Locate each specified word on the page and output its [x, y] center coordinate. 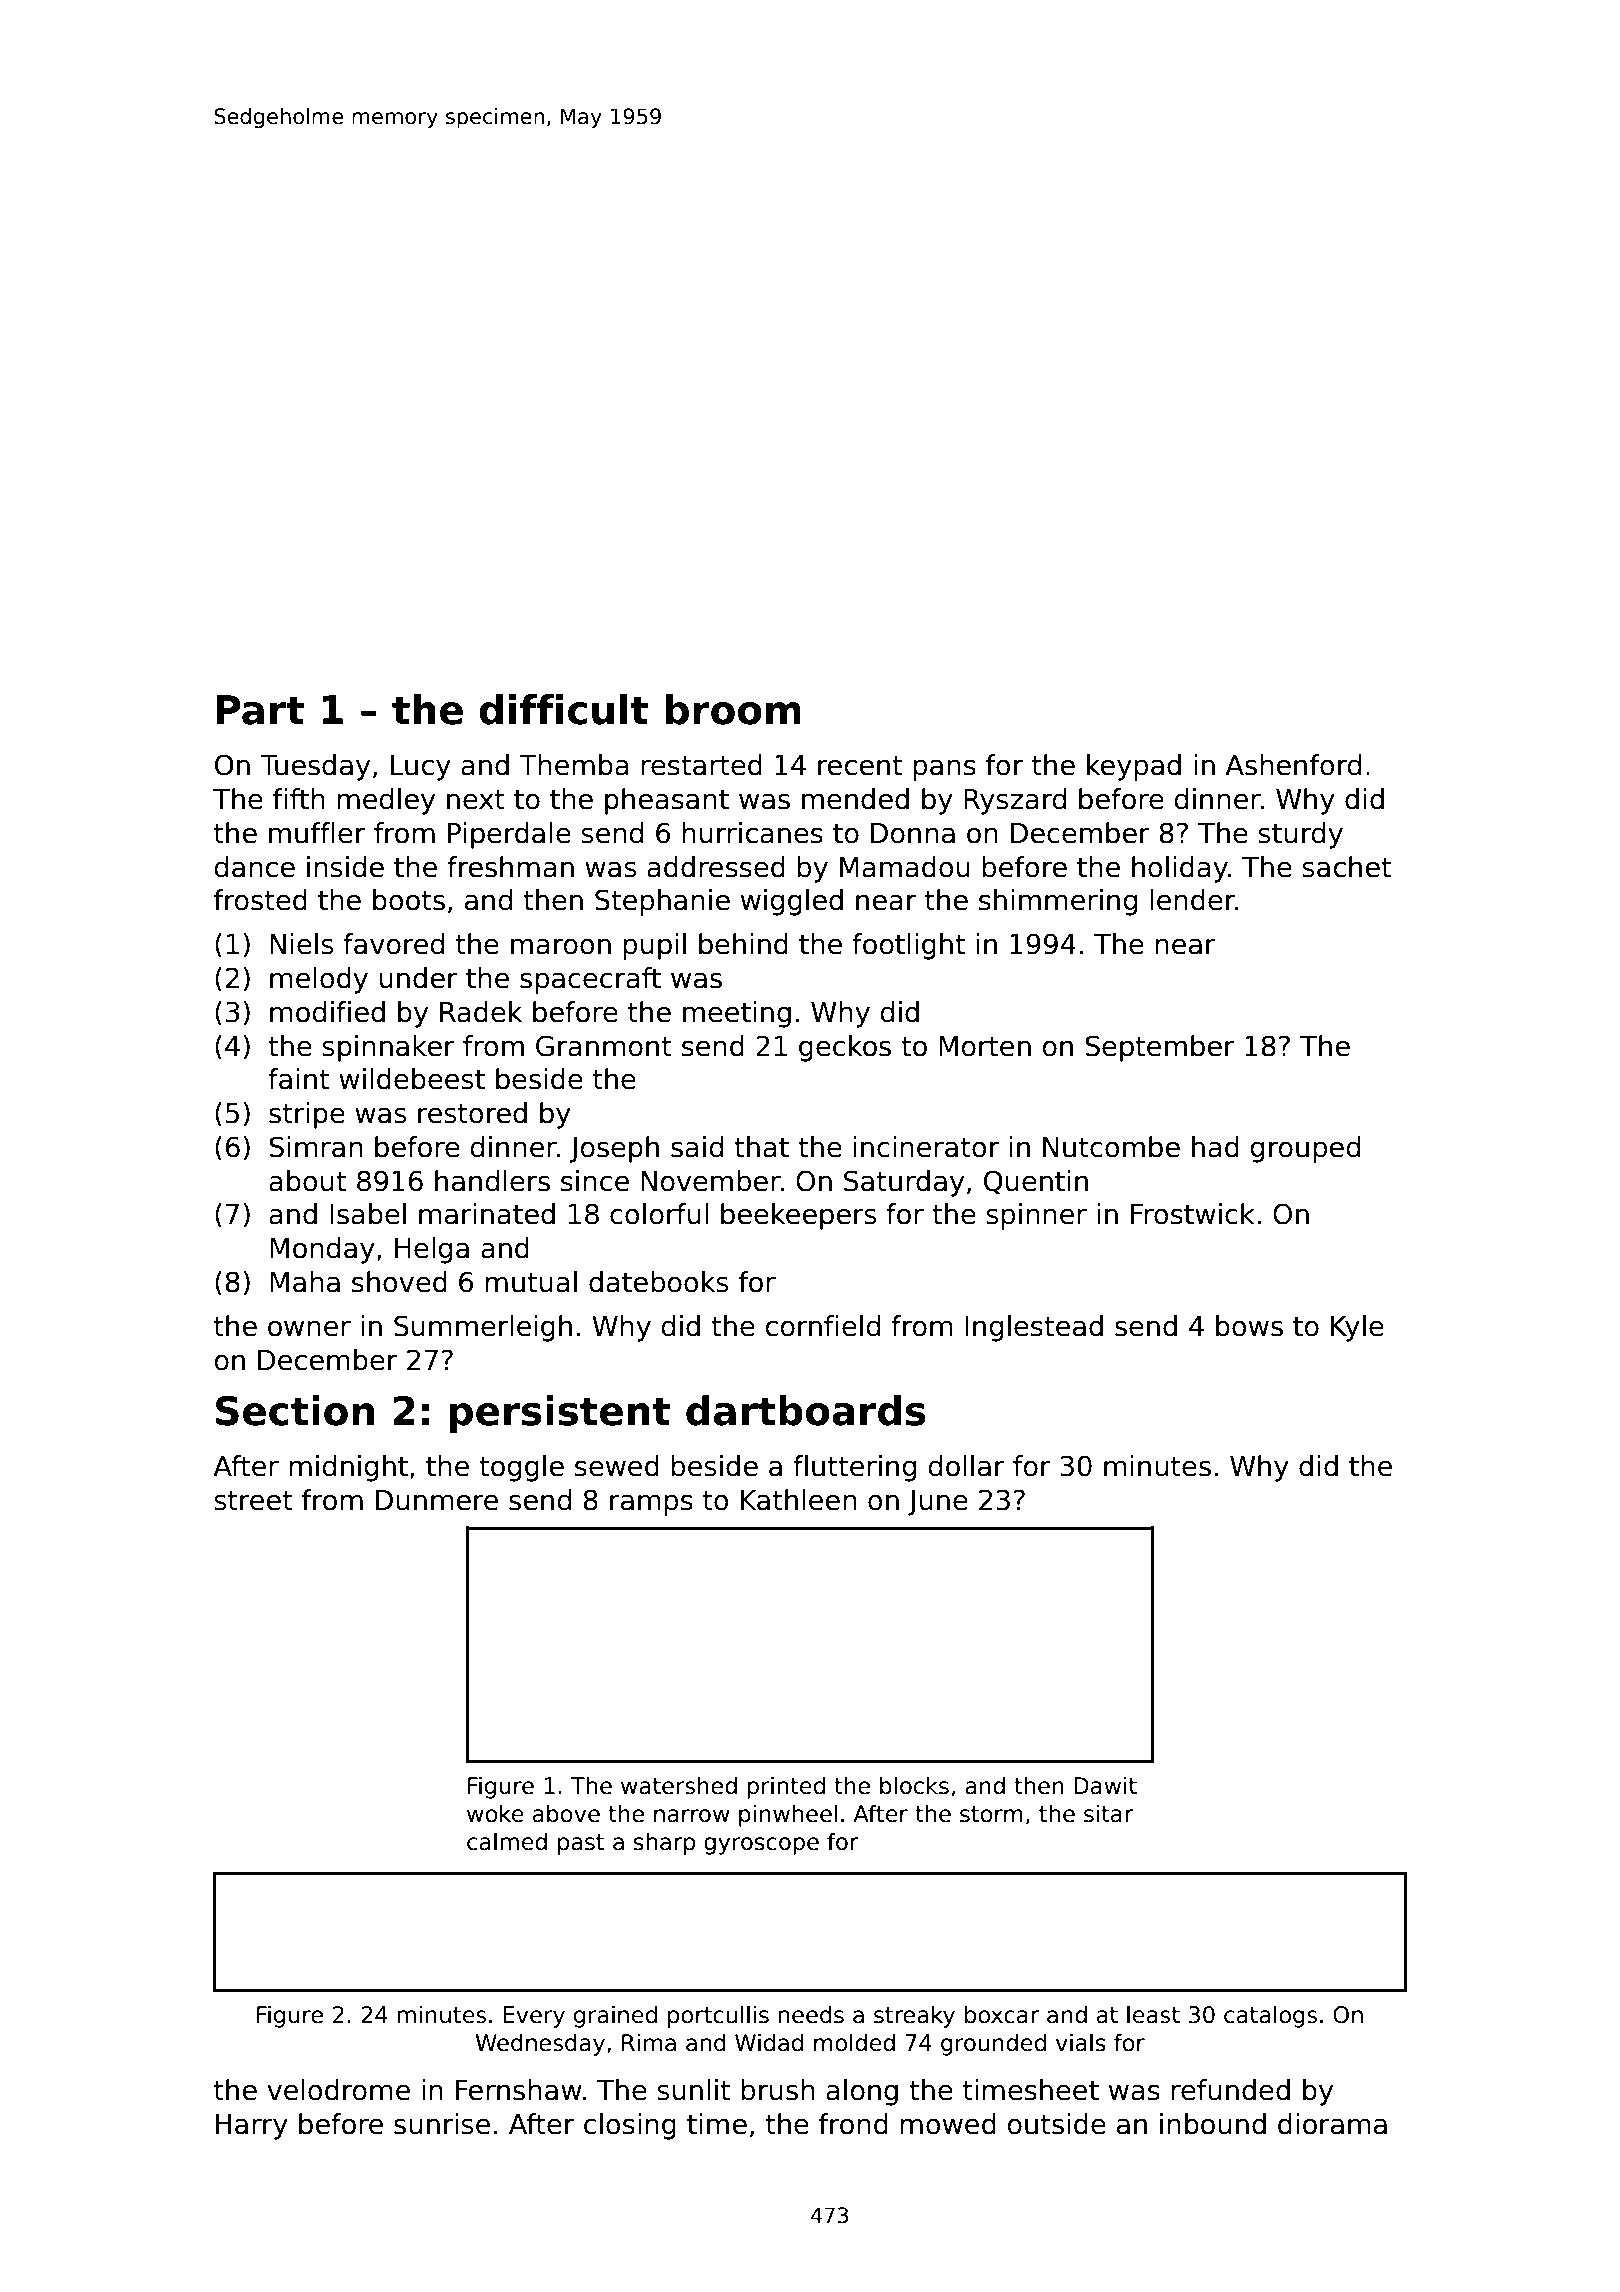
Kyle [1357, 1328]
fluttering [854, 1468]
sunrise [442, 2124]
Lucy [421, 768]
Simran [316, 1147]
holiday [1180, 869]
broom [733, 709]
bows [1249, 1326]
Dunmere [437, 1500]
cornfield [823, 1326]
